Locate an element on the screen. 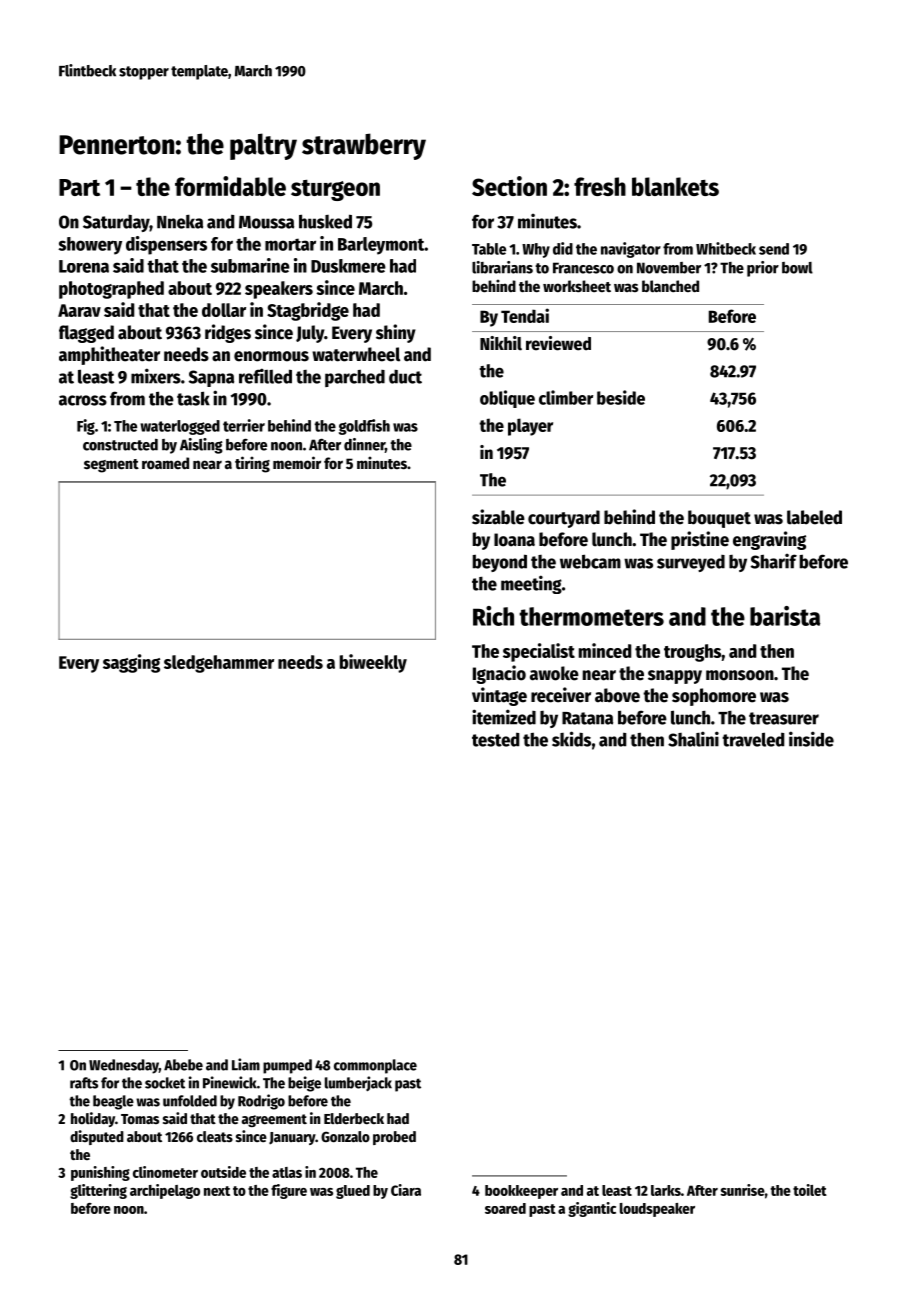 The height and width of the screenshot is (1316, 908). toilet is located at coordinates (810, 1190).
